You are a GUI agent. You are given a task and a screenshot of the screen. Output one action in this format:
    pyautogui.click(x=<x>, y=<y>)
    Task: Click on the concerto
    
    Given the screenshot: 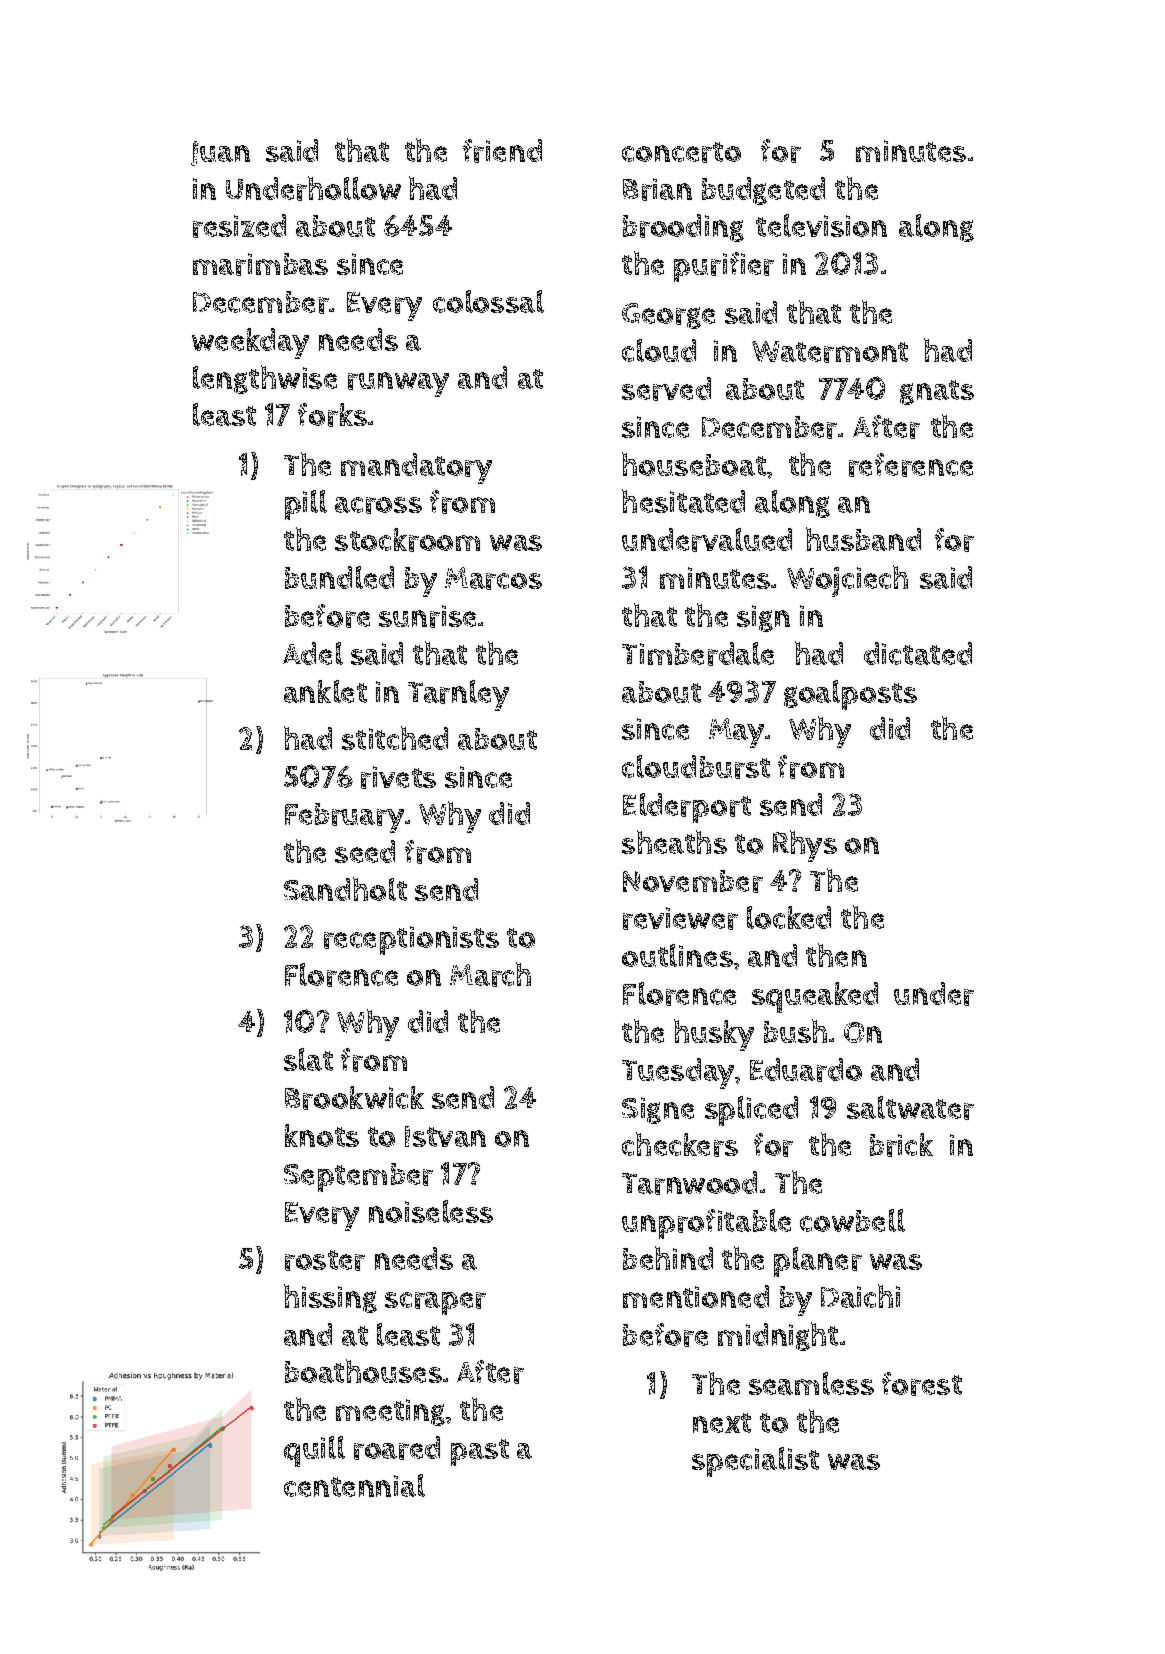 What is the action you would take?
    pyautogui.click(x=681, y=152)
